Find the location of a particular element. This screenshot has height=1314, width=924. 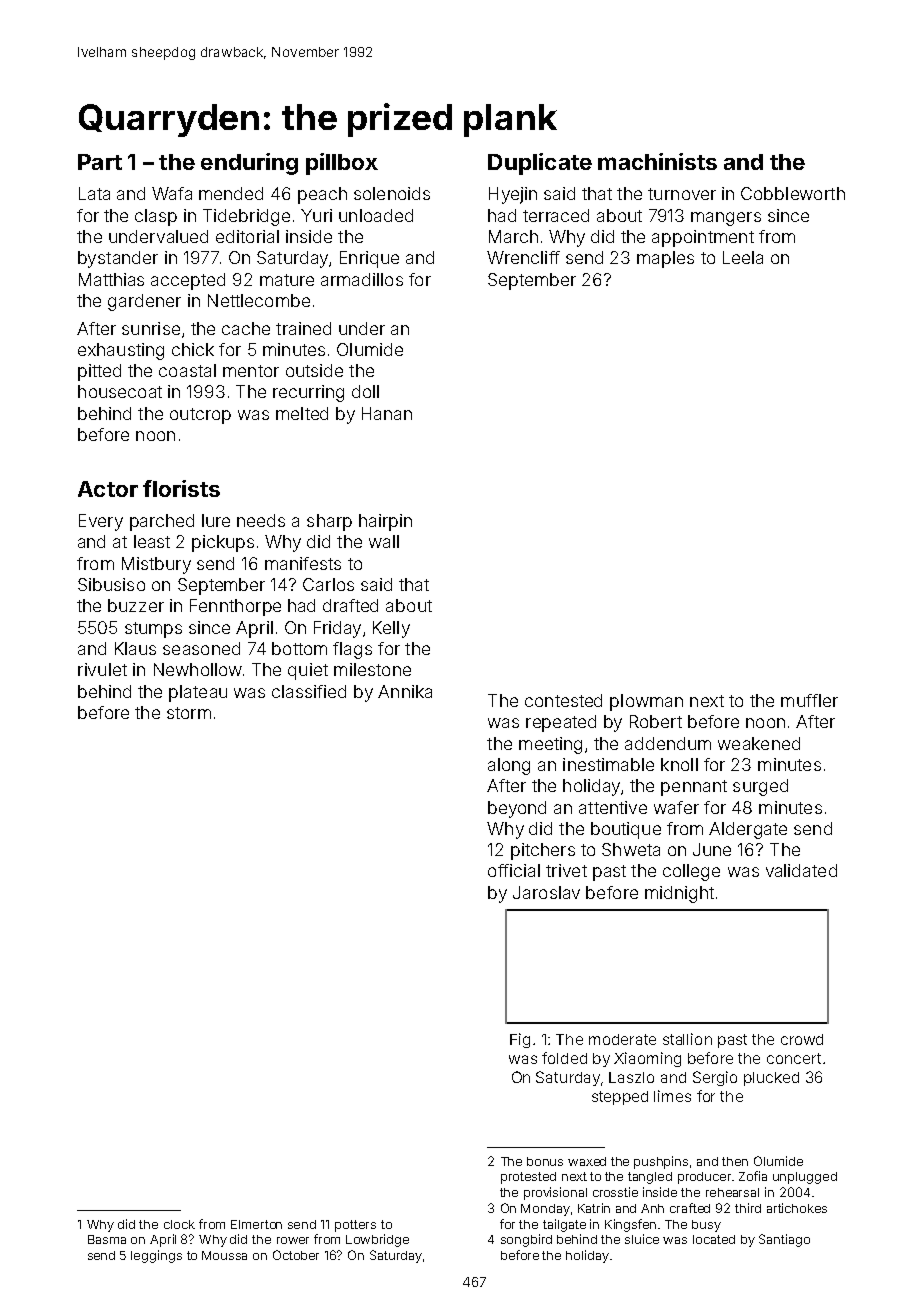

muffler is located at coordinates (809, 700).
